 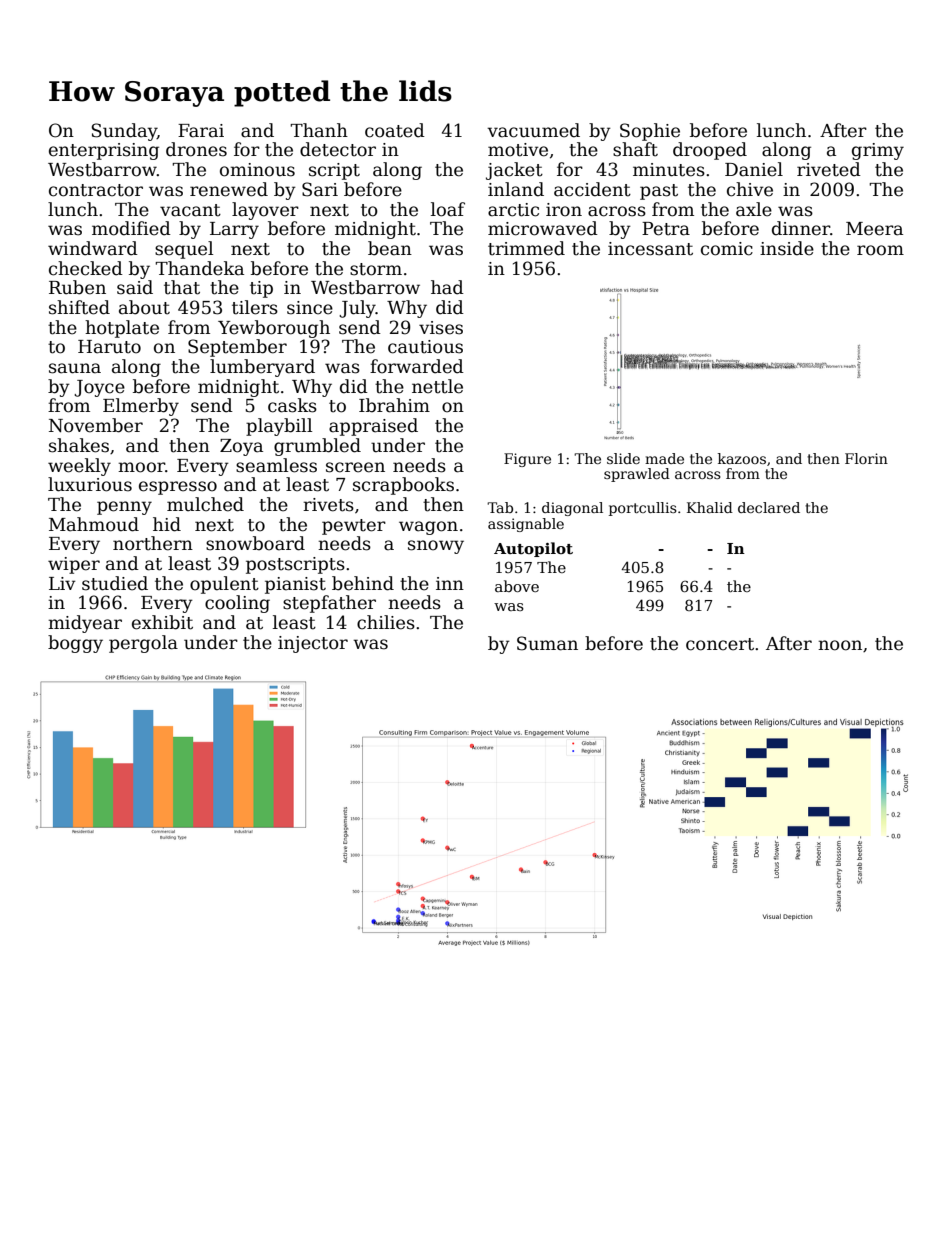 What do you see at coordinates (650, 132) in the screenshot?
I see `Sophie` at bounding box center [650, 132].
